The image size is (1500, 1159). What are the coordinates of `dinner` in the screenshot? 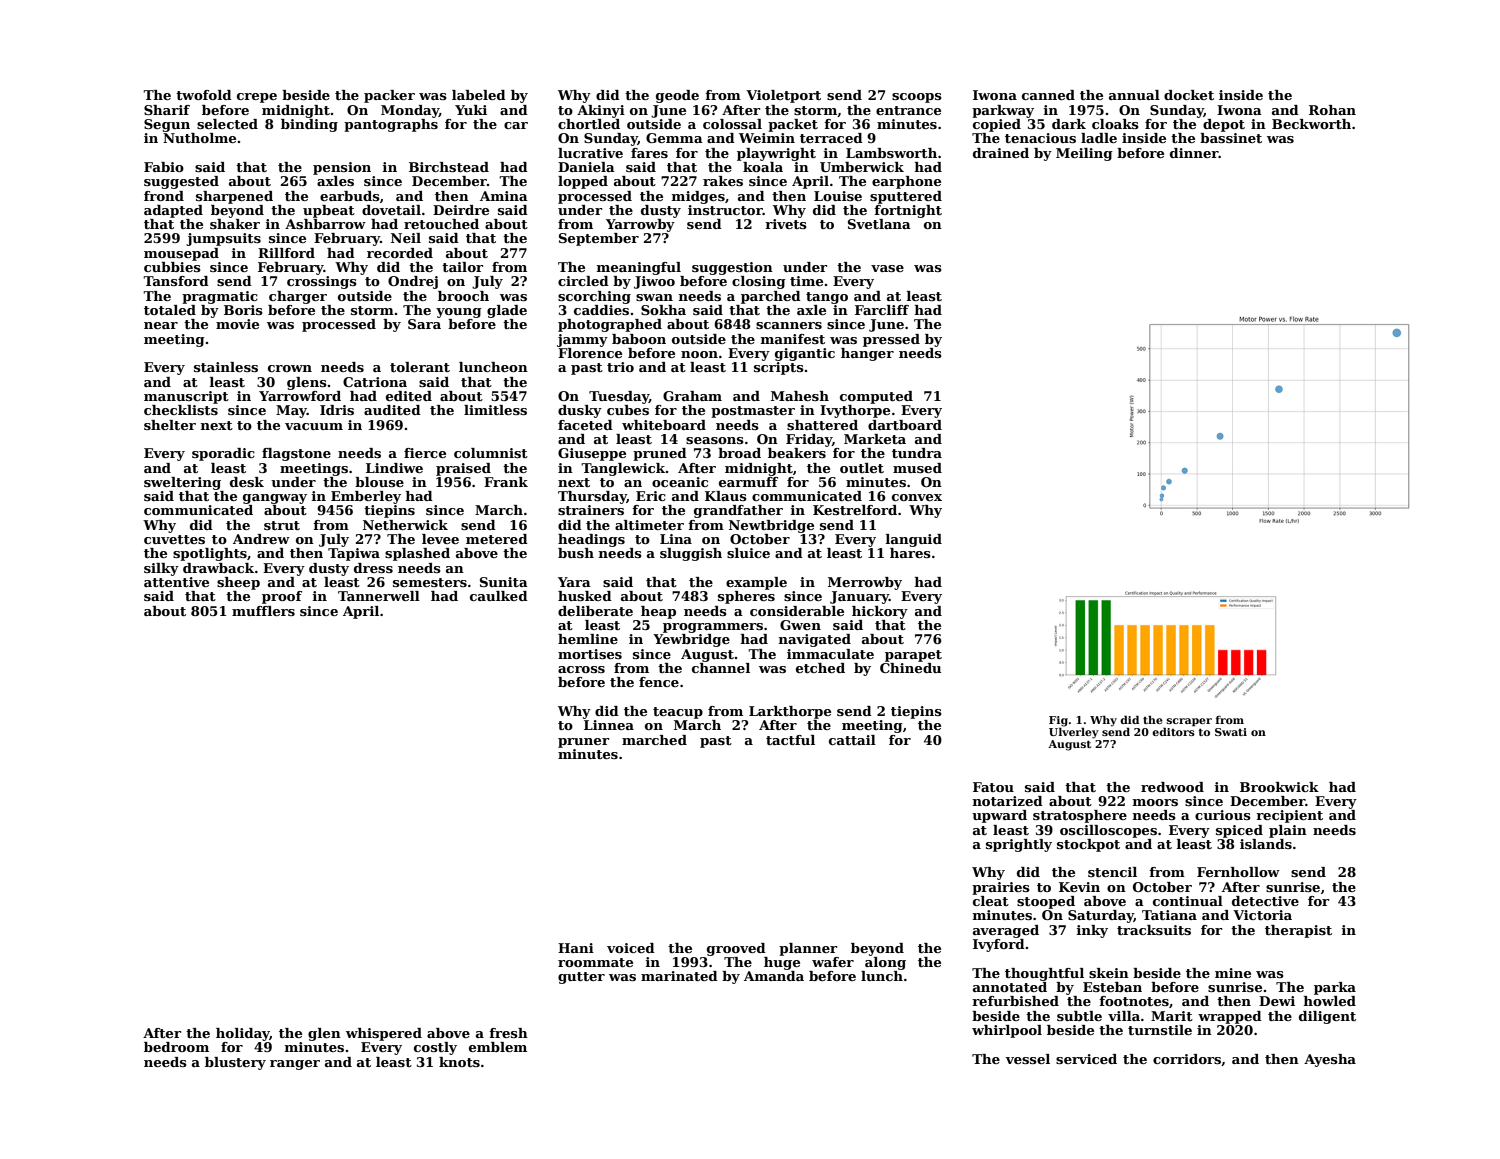 It's located at (1194, 153).
